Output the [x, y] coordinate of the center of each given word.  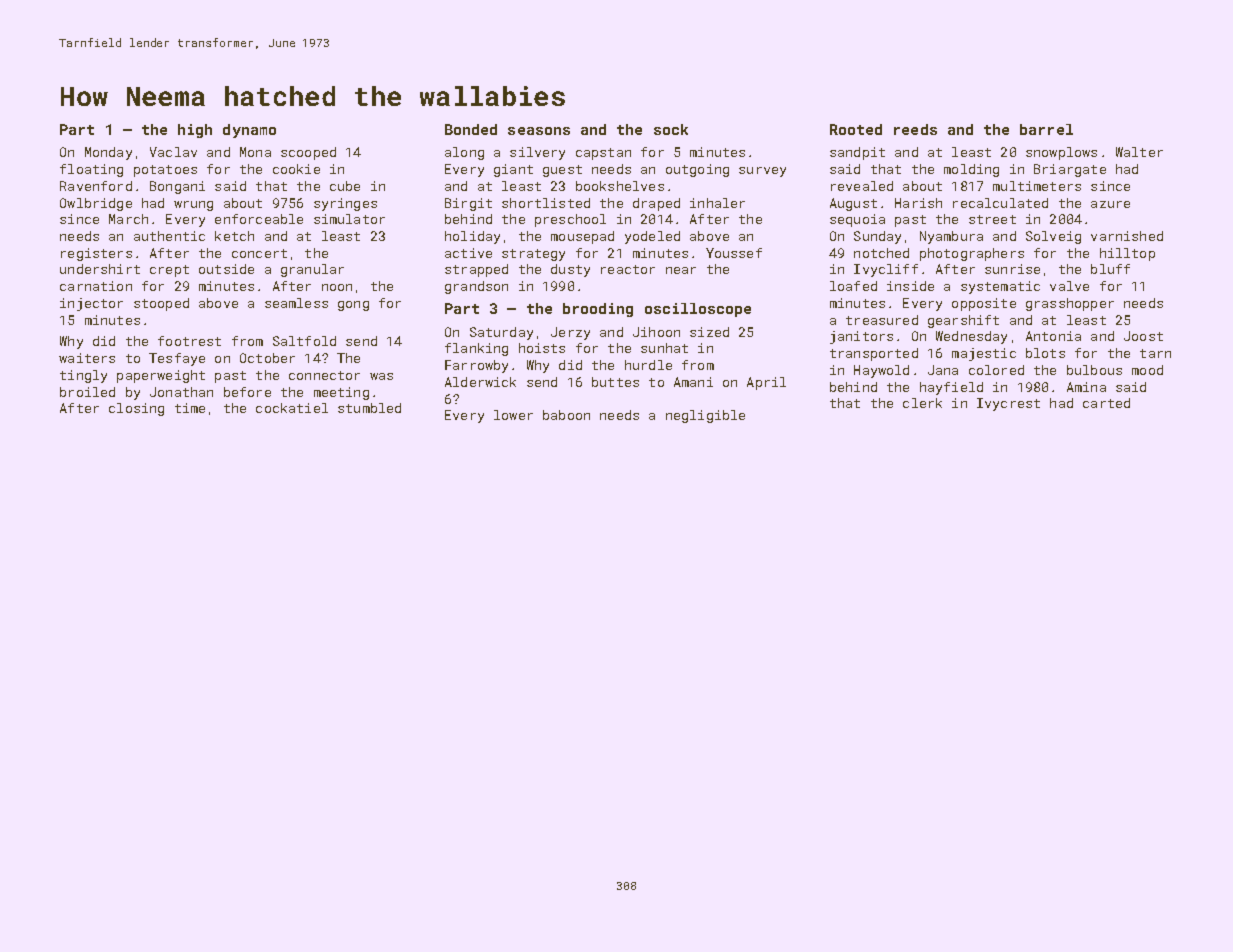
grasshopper [1070, 304]
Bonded [471, 129]
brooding [598, 310]
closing [136, 409]
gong [353, 306]
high [195, 131]
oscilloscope [698, 310]
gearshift [963, 321]
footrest [189, 341]
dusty [570, 270]
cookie [296, 169]
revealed [862, 186]
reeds [915, 129]
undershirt [100, 269]
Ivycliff [886, 270]
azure [1110, 204]
